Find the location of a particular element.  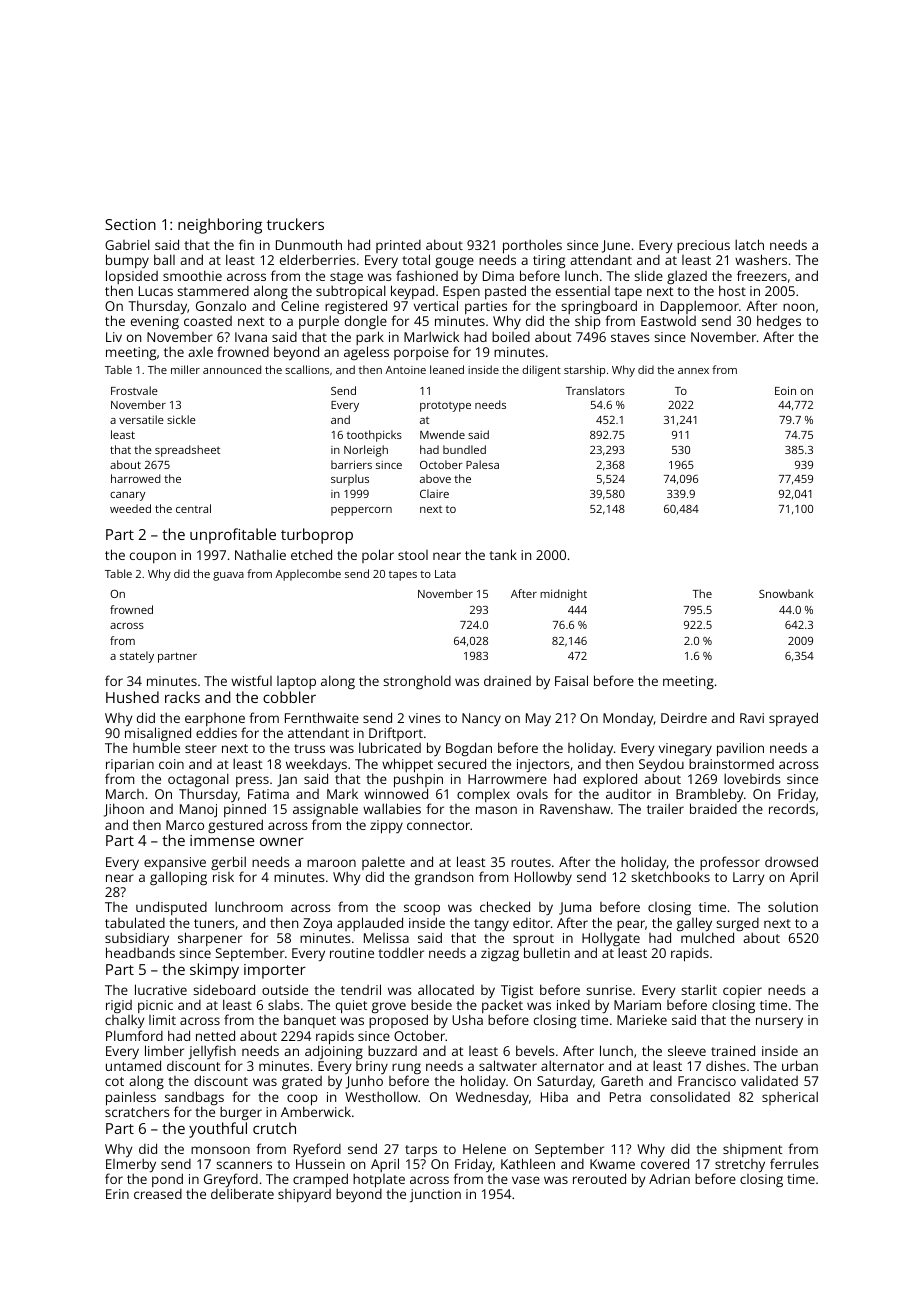

scanners is located at coordinates (244, 1165).
